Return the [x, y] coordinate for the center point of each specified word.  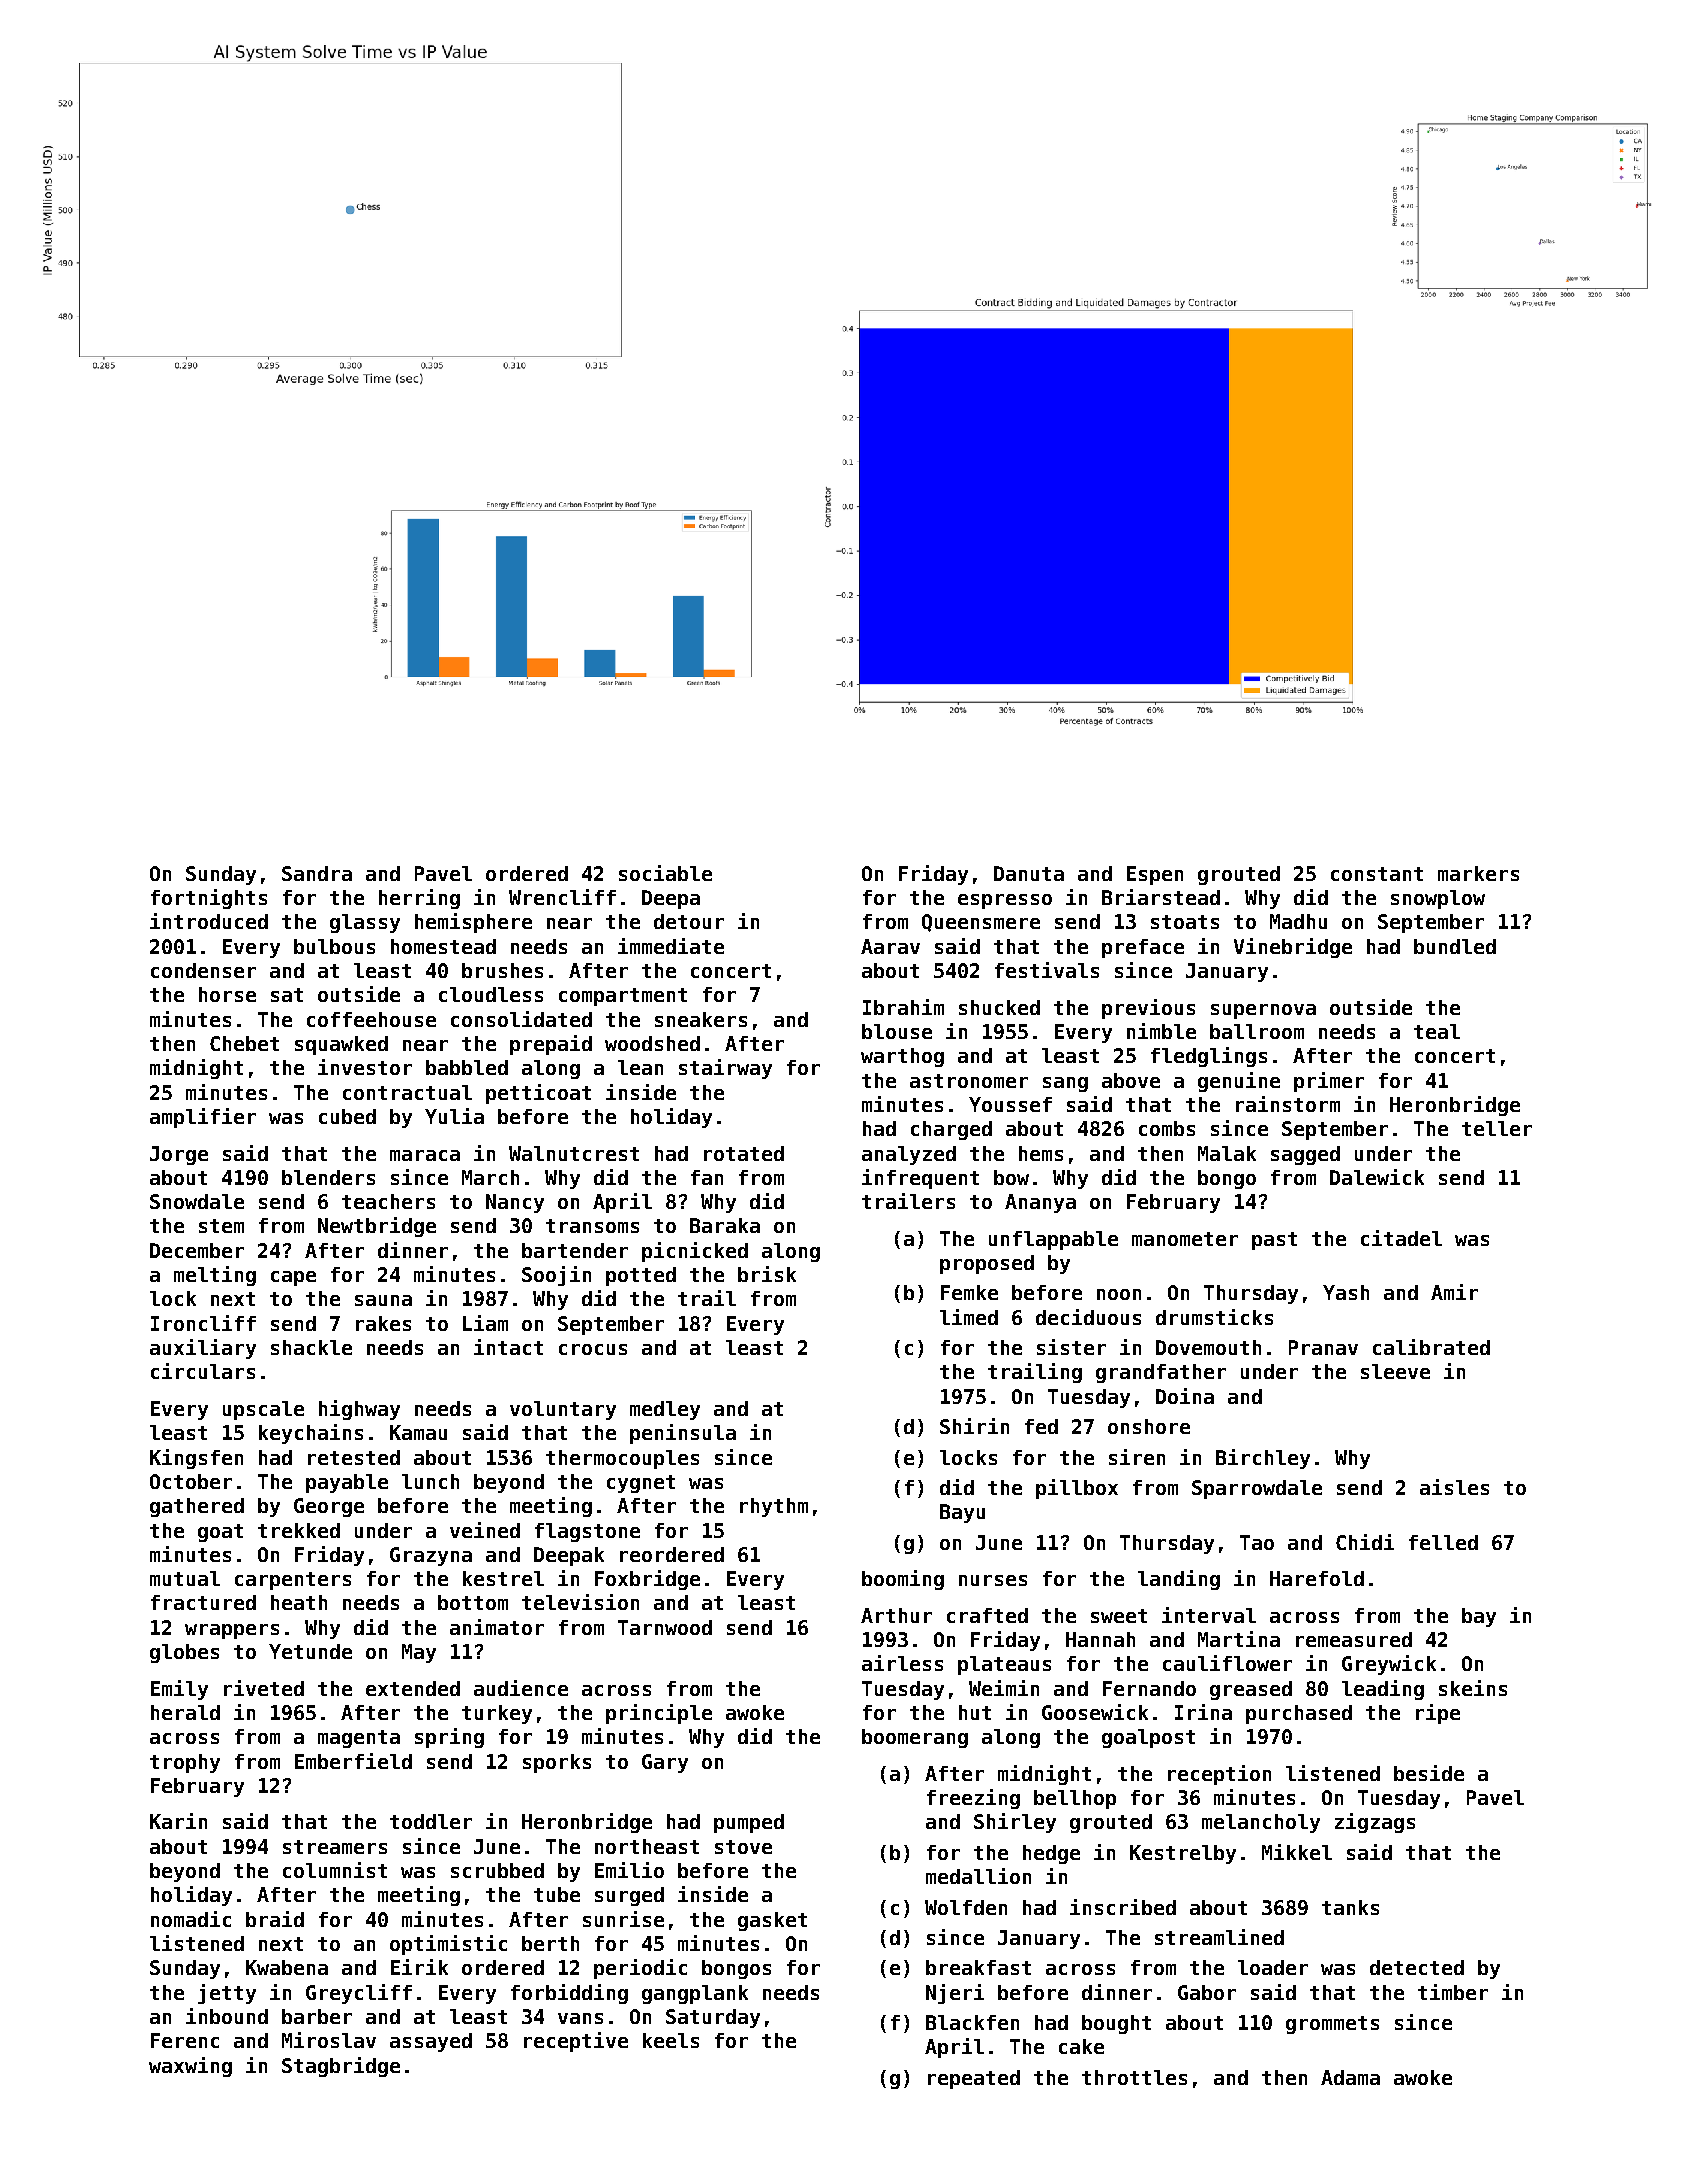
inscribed [1123, 1907]
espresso [1005, 901]
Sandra [317, 873]
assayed [431, 2042]
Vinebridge [1293, 948]
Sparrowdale [1257, 1489]
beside [1429, 1773]
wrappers [232, 1631]
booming [903, 1580]
